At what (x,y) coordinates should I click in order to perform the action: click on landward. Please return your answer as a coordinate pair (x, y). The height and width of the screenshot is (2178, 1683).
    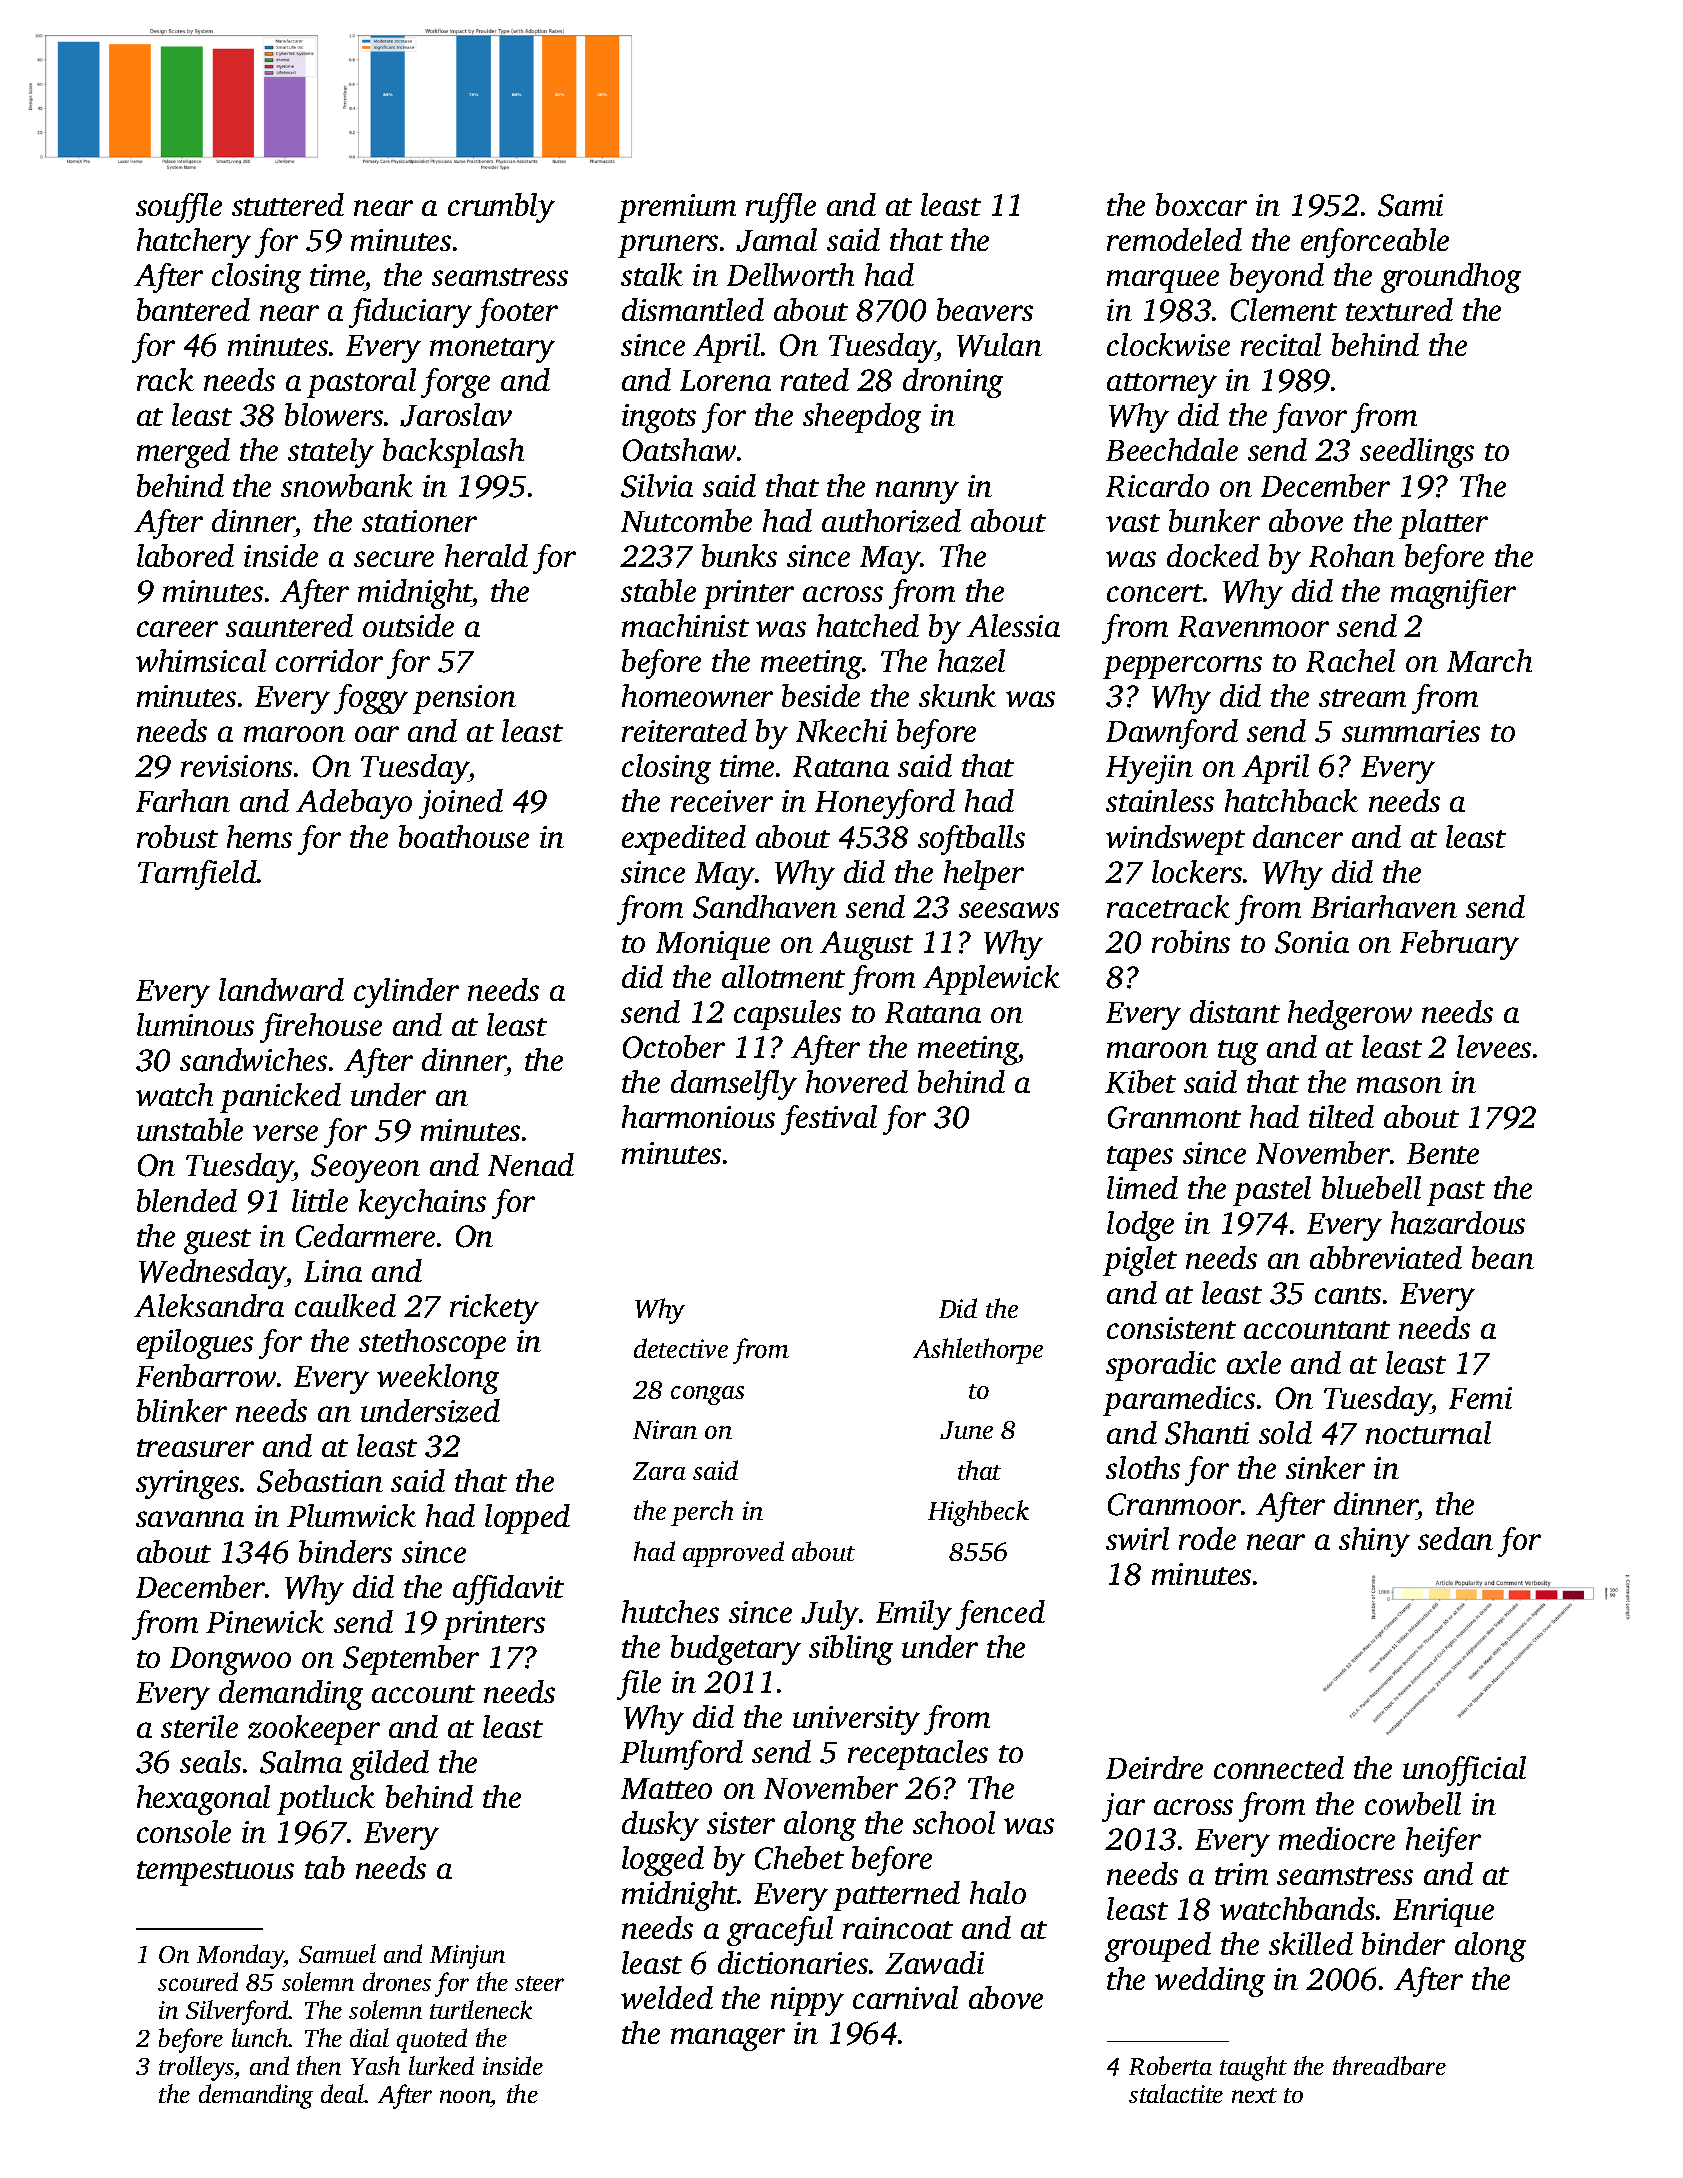
    Looking at the image, I should click on (281, 989).
